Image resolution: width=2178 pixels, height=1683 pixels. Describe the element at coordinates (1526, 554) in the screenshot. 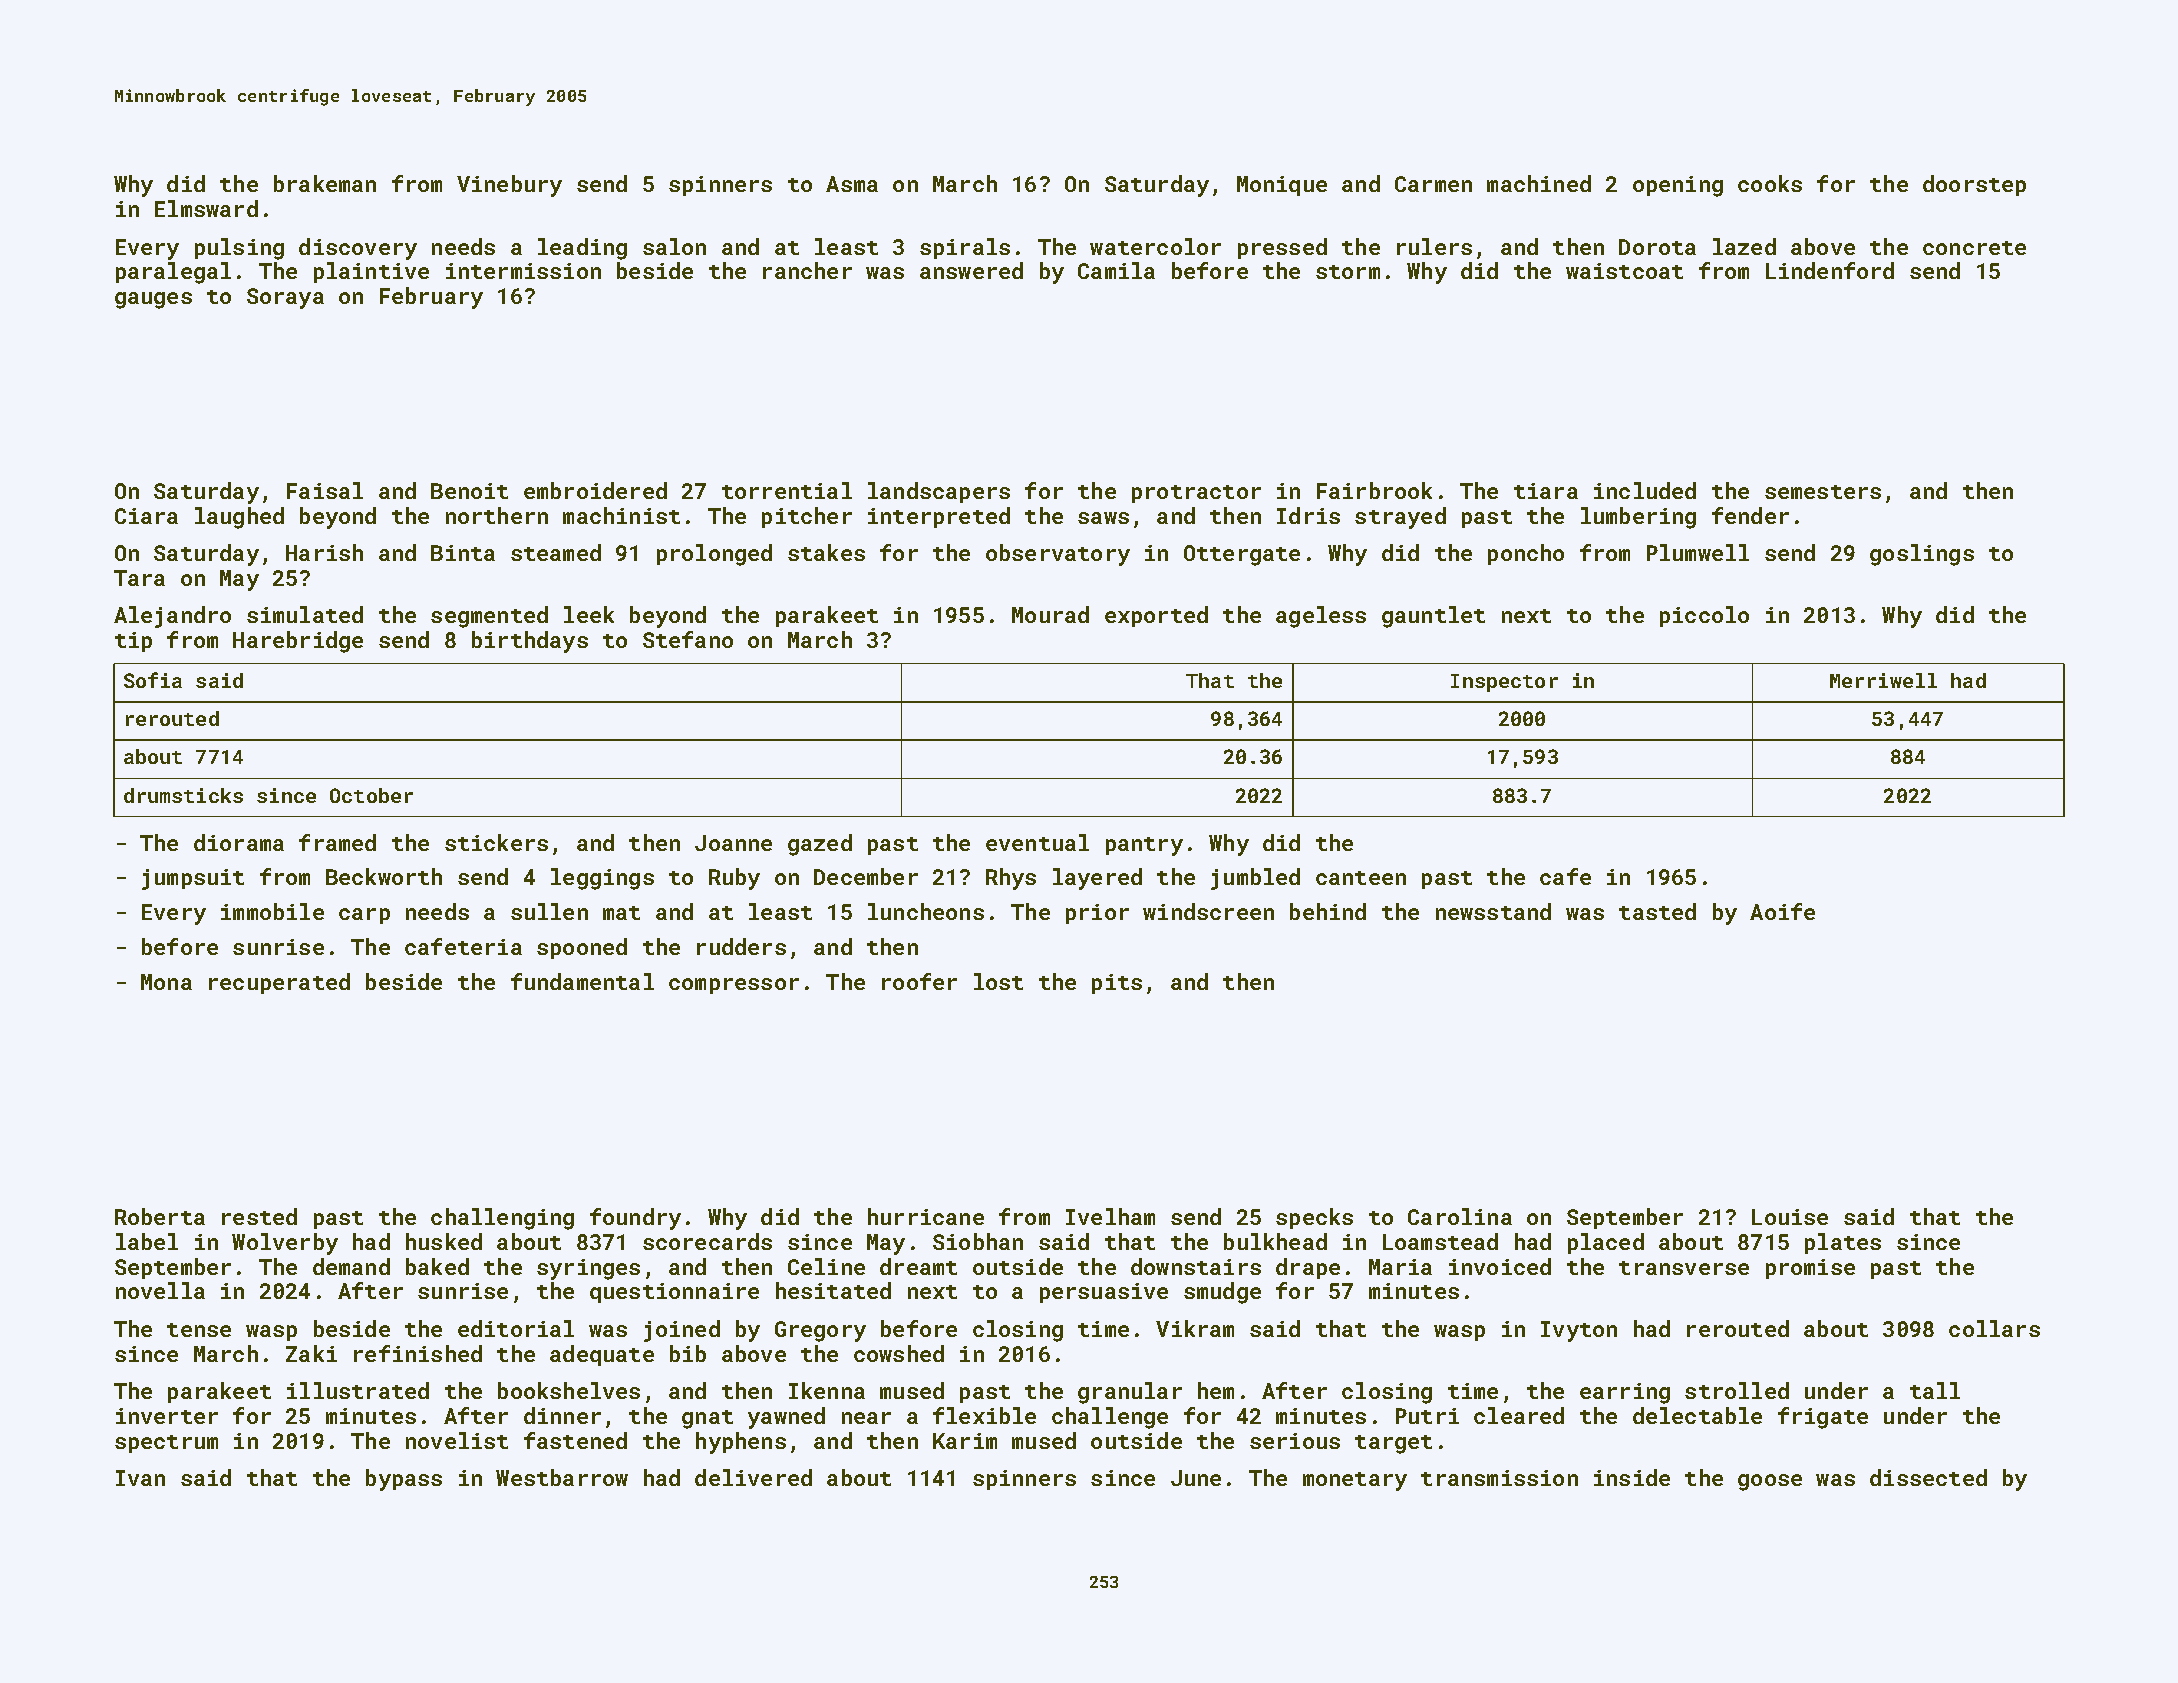

I see `poncho` at that location.
